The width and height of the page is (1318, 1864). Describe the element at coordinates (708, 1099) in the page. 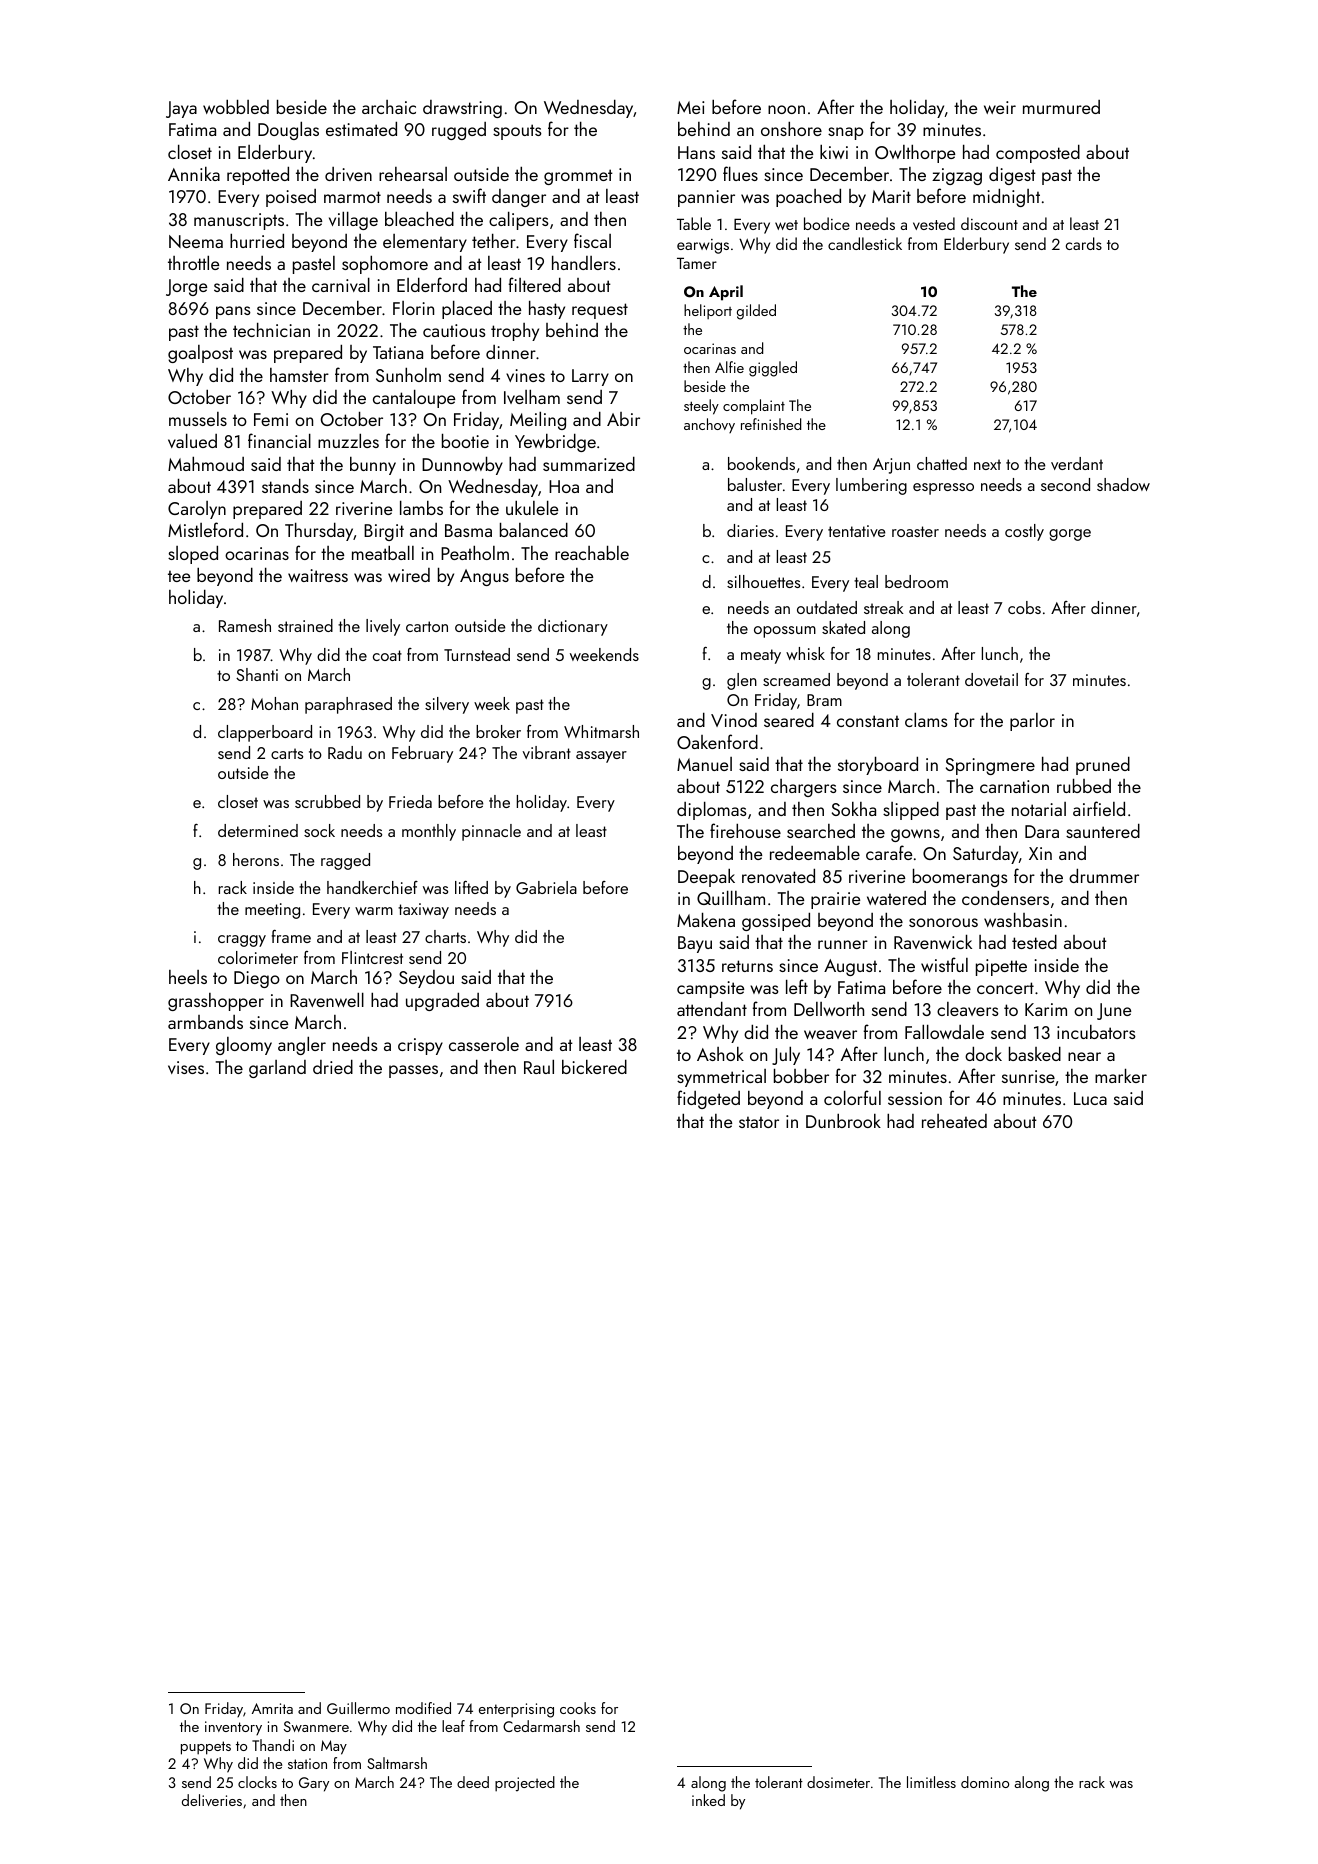

I see `fidgeted` at that location.
